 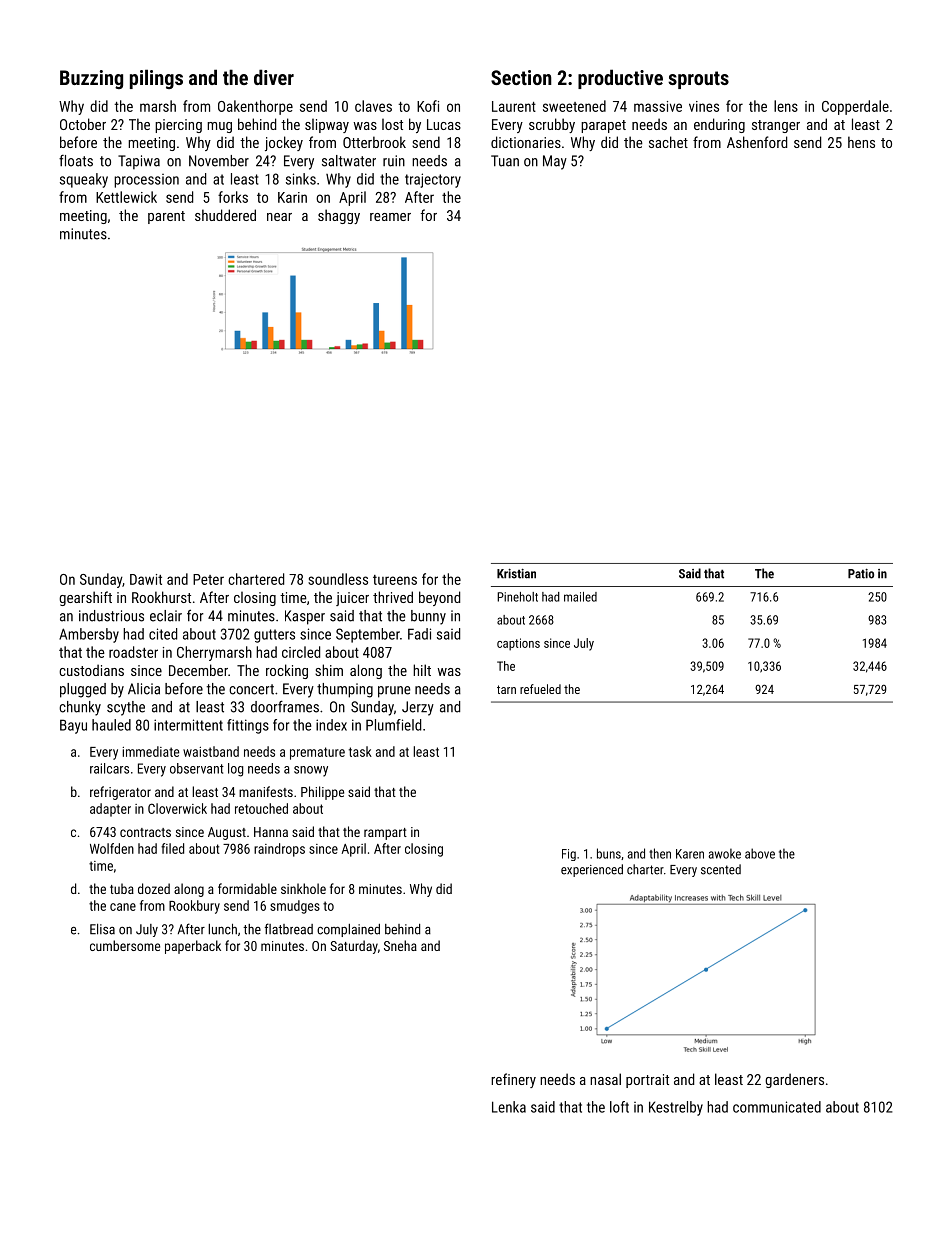 What do you see at coordinates (373, 106) in the screenshot?
I see `claves` at bounding box center [373, 106].
